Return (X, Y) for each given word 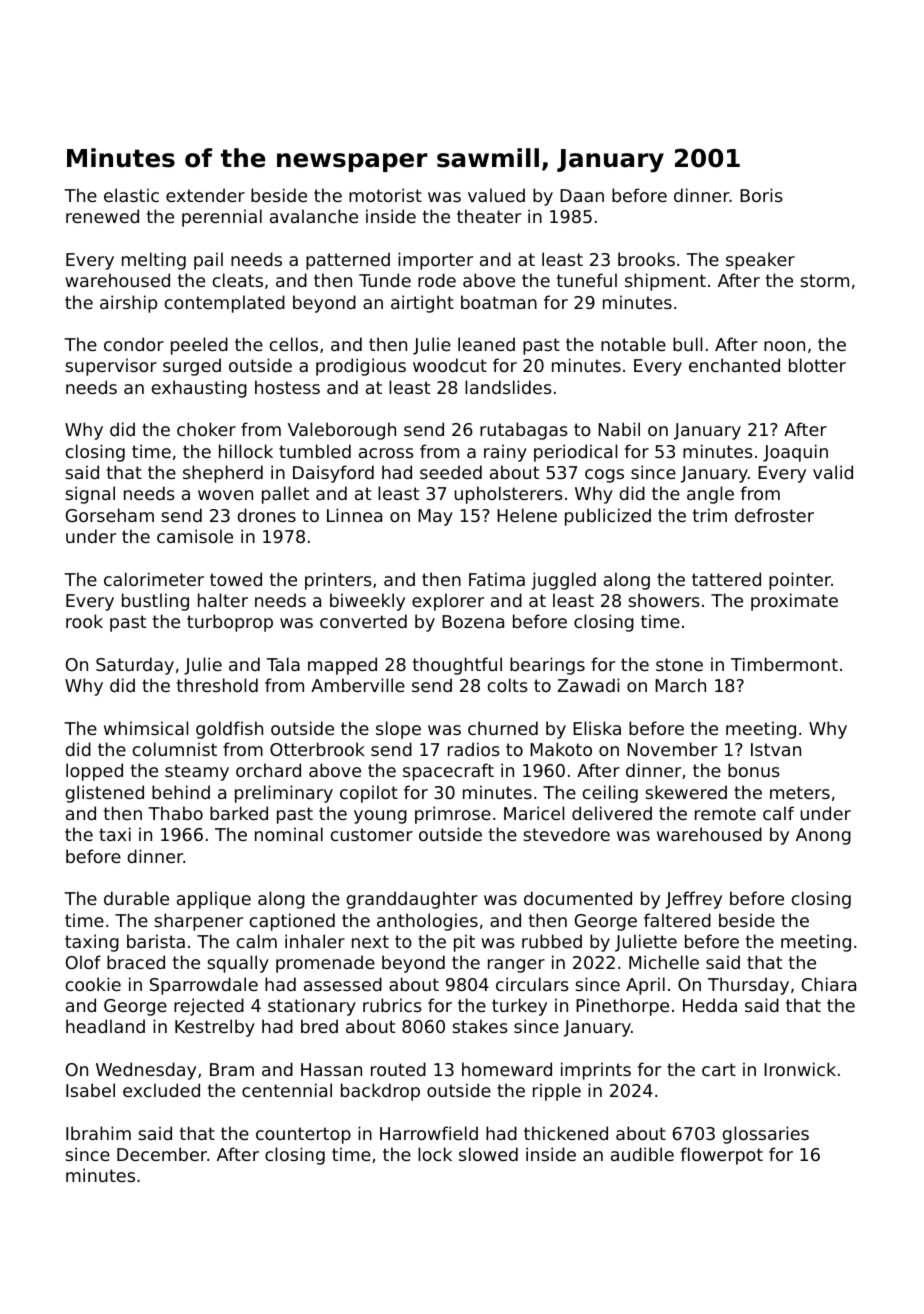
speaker (760, 261)
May (435, 517)
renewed (102, 216)
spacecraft (448, 772)
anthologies (427, 922)
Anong (823, 836)
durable (136, 898)
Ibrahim (98, 1133)
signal (90, 495)
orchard (268, 770)
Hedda (710, 1005)
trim (710, 515)
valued (496, 195)
